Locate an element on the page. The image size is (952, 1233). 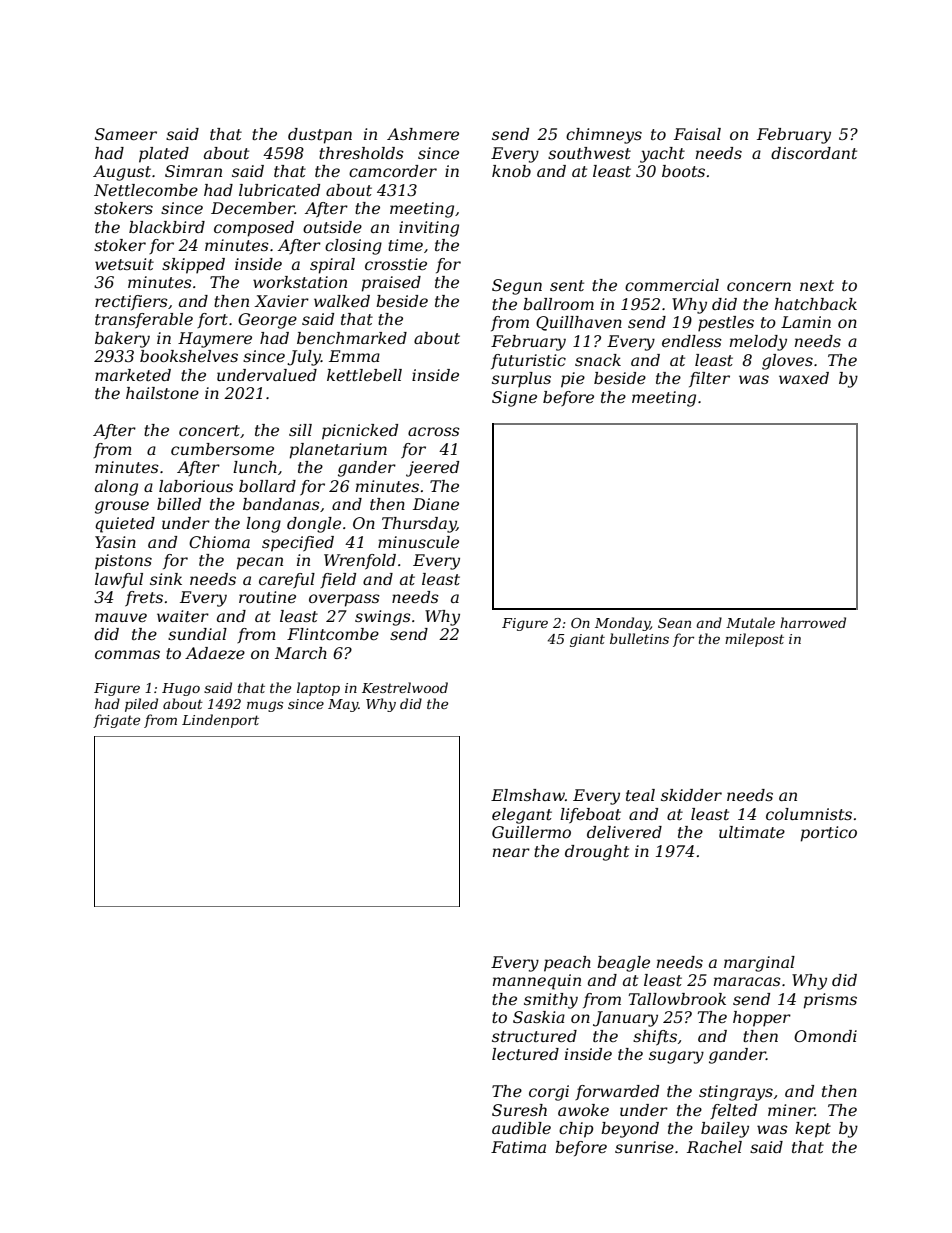
Lindenport is located at coordinates (220, 721).
